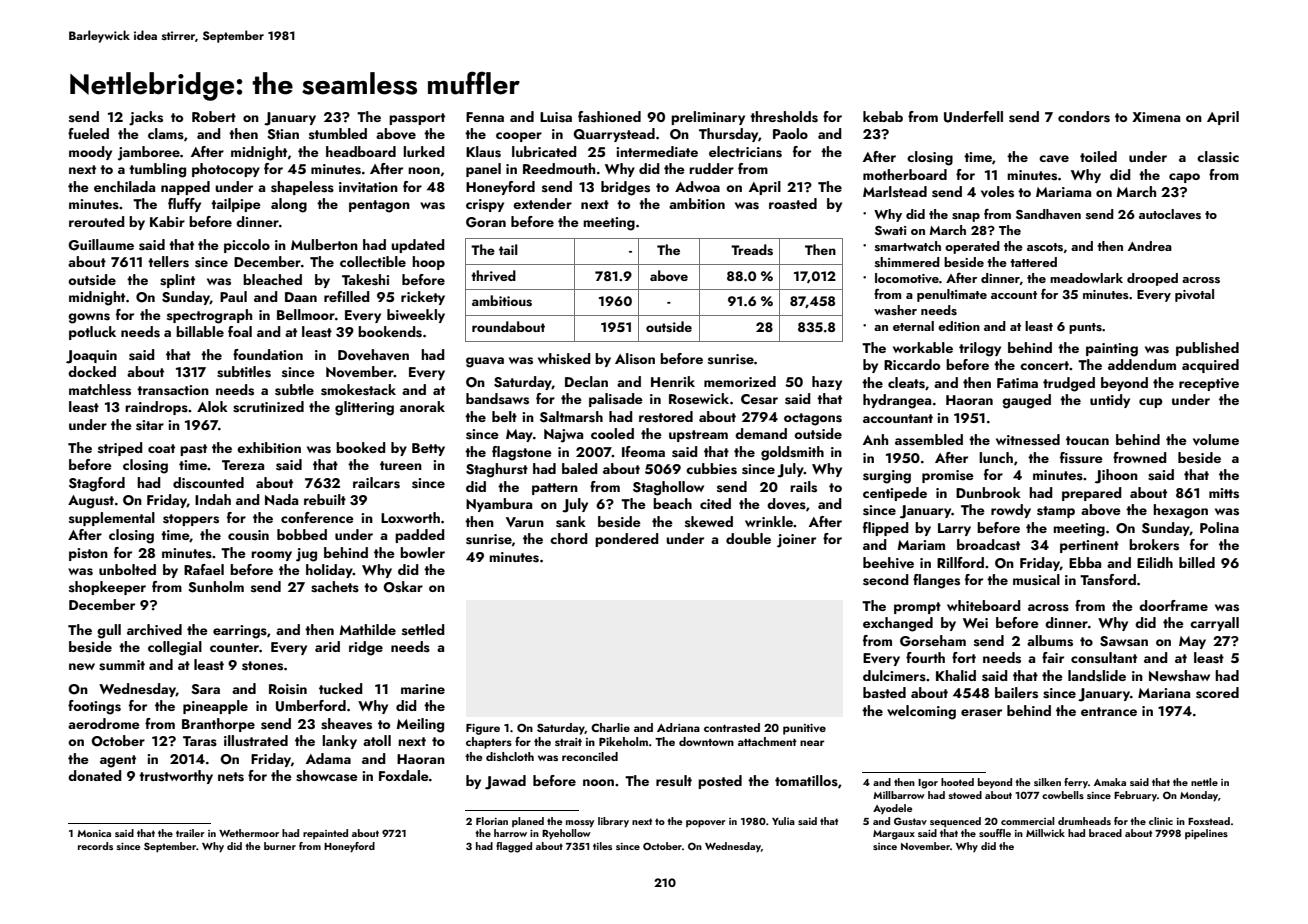  I want to click on tiles, so click(602, 846).
